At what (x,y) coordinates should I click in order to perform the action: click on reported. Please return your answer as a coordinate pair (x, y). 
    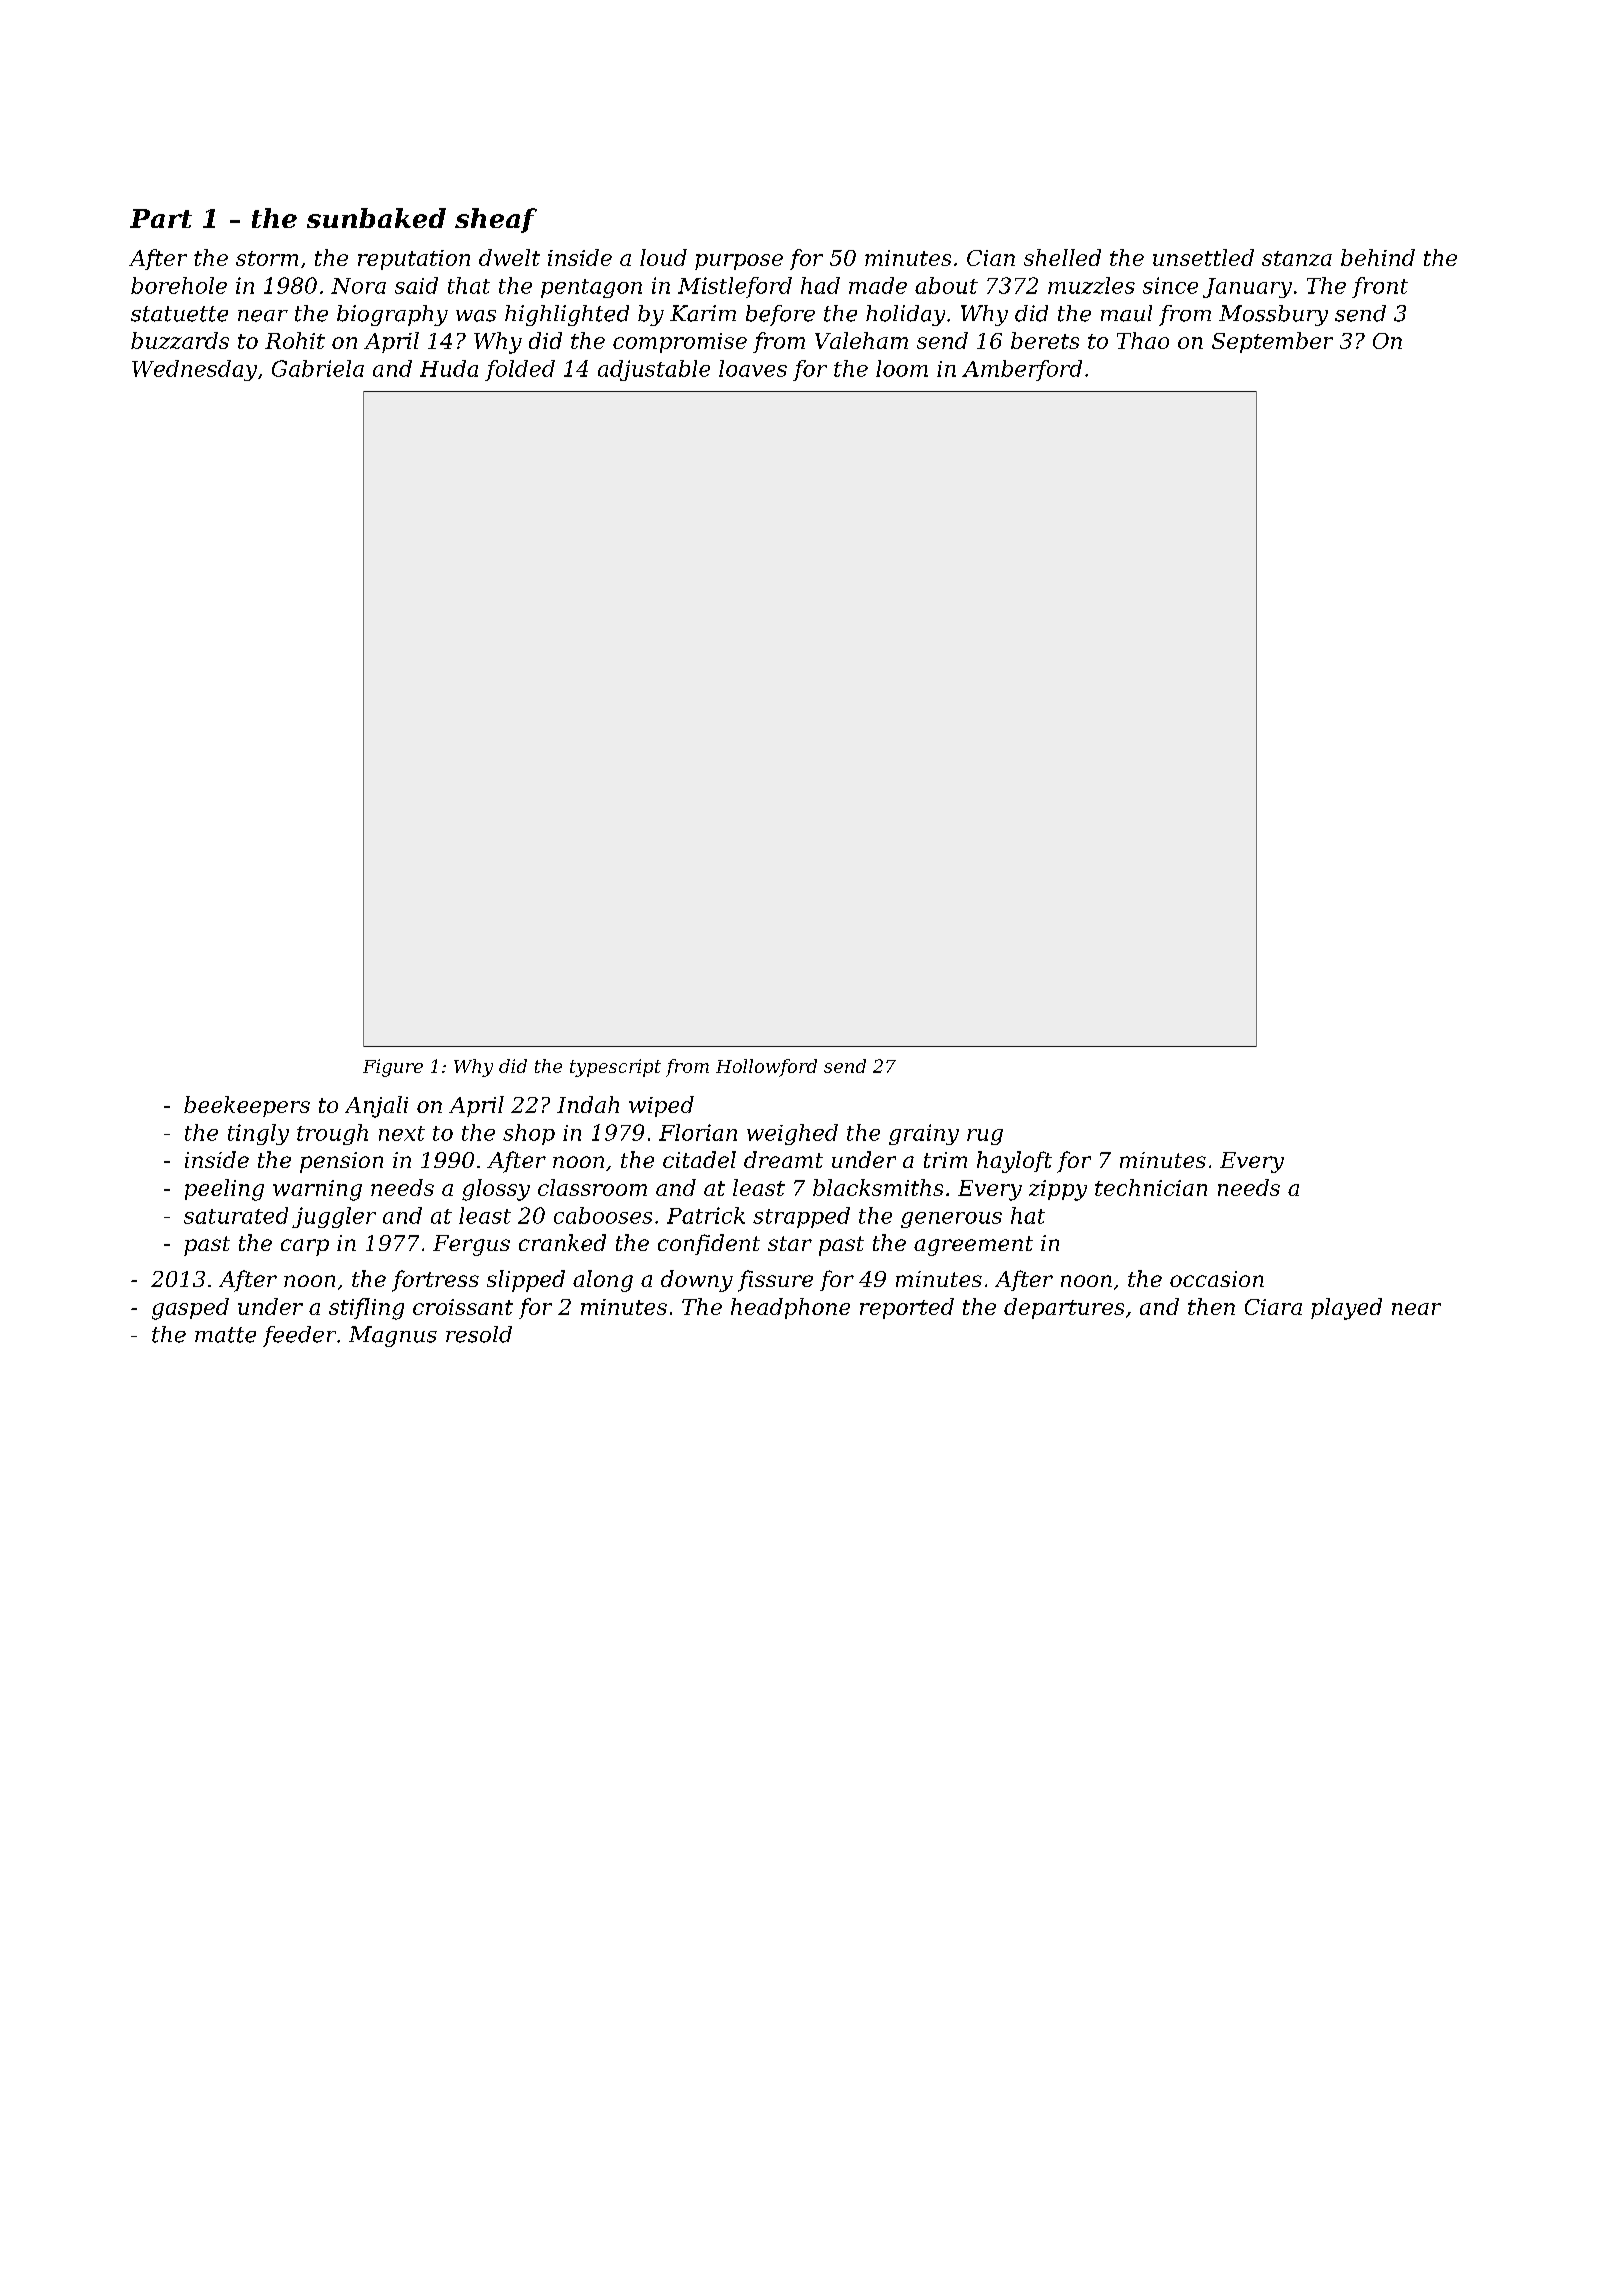
    Looking at the image, I should click on (907, 1308).
